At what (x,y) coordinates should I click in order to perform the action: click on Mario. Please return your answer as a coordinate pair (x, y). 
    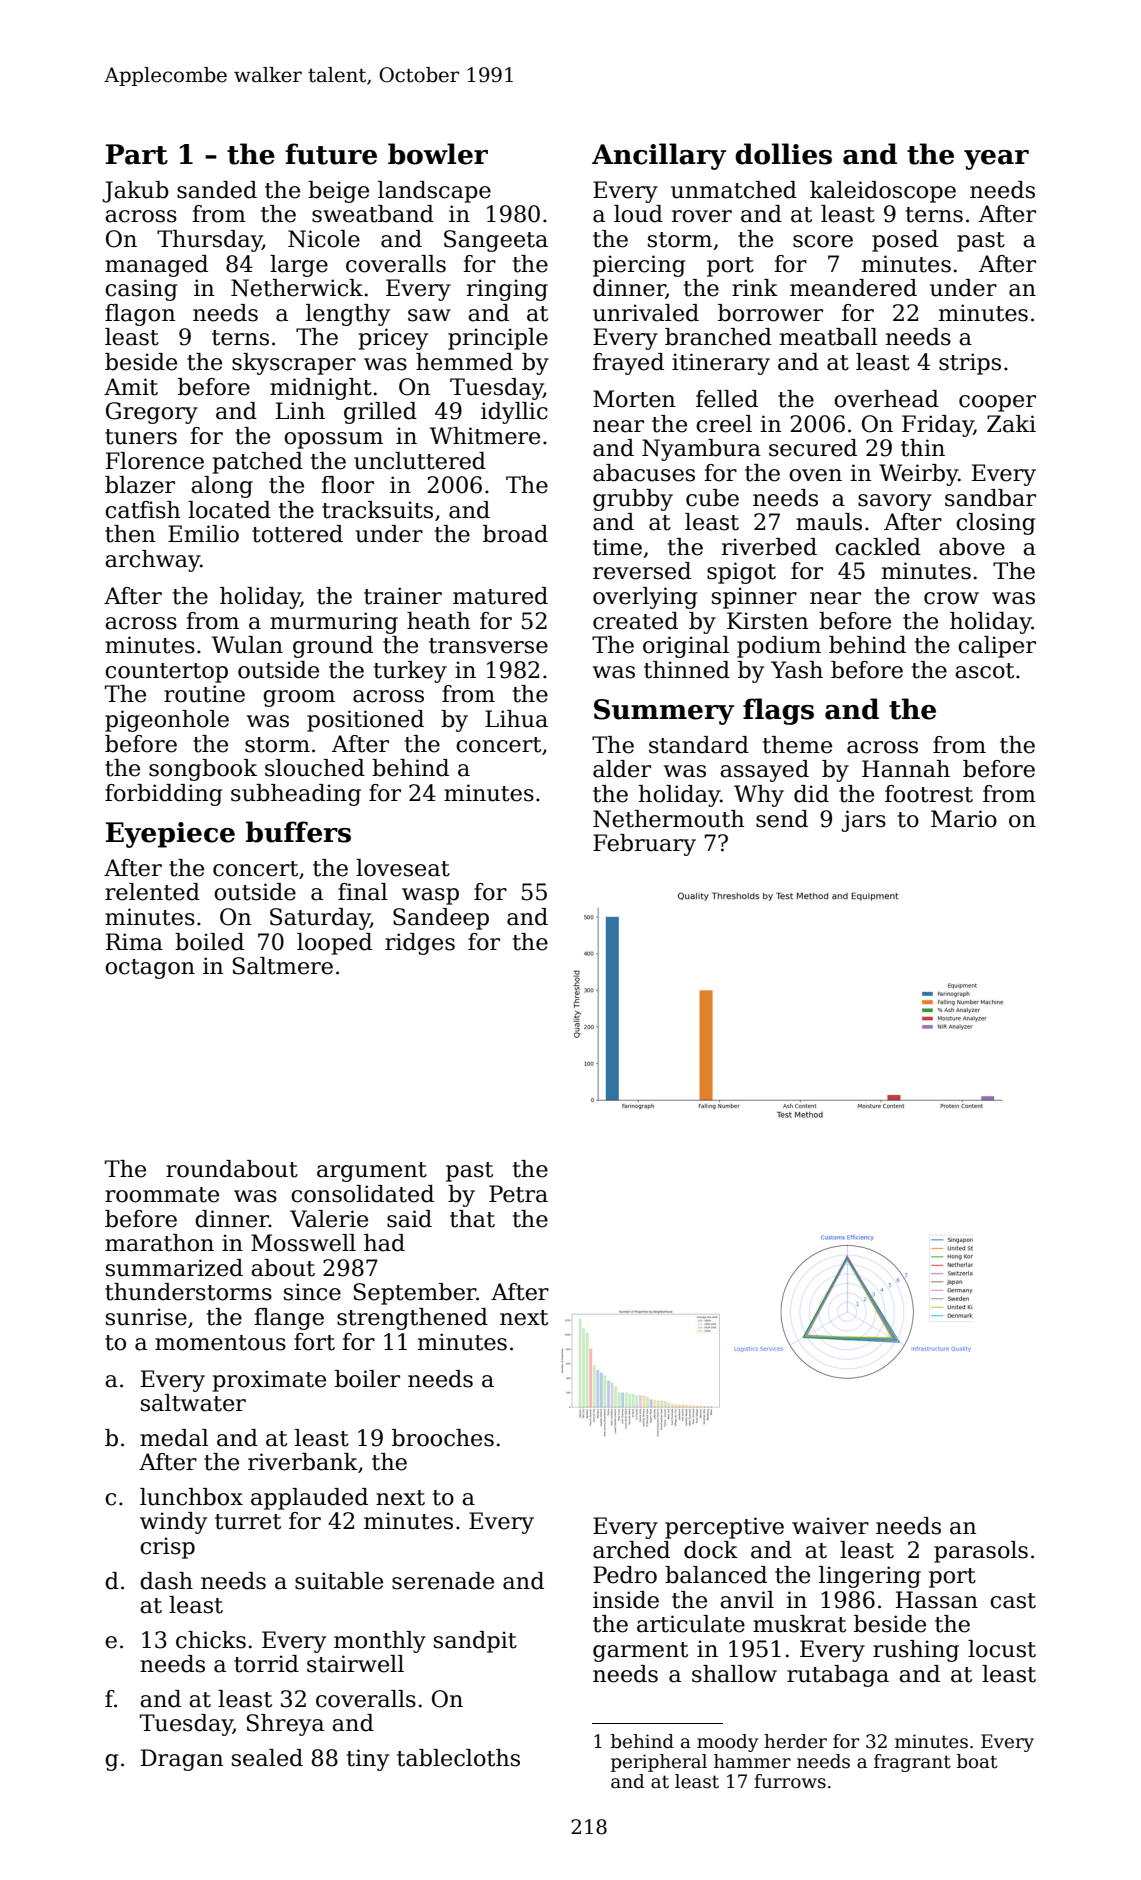
    Looking at the image, I should click on (964, 819).
